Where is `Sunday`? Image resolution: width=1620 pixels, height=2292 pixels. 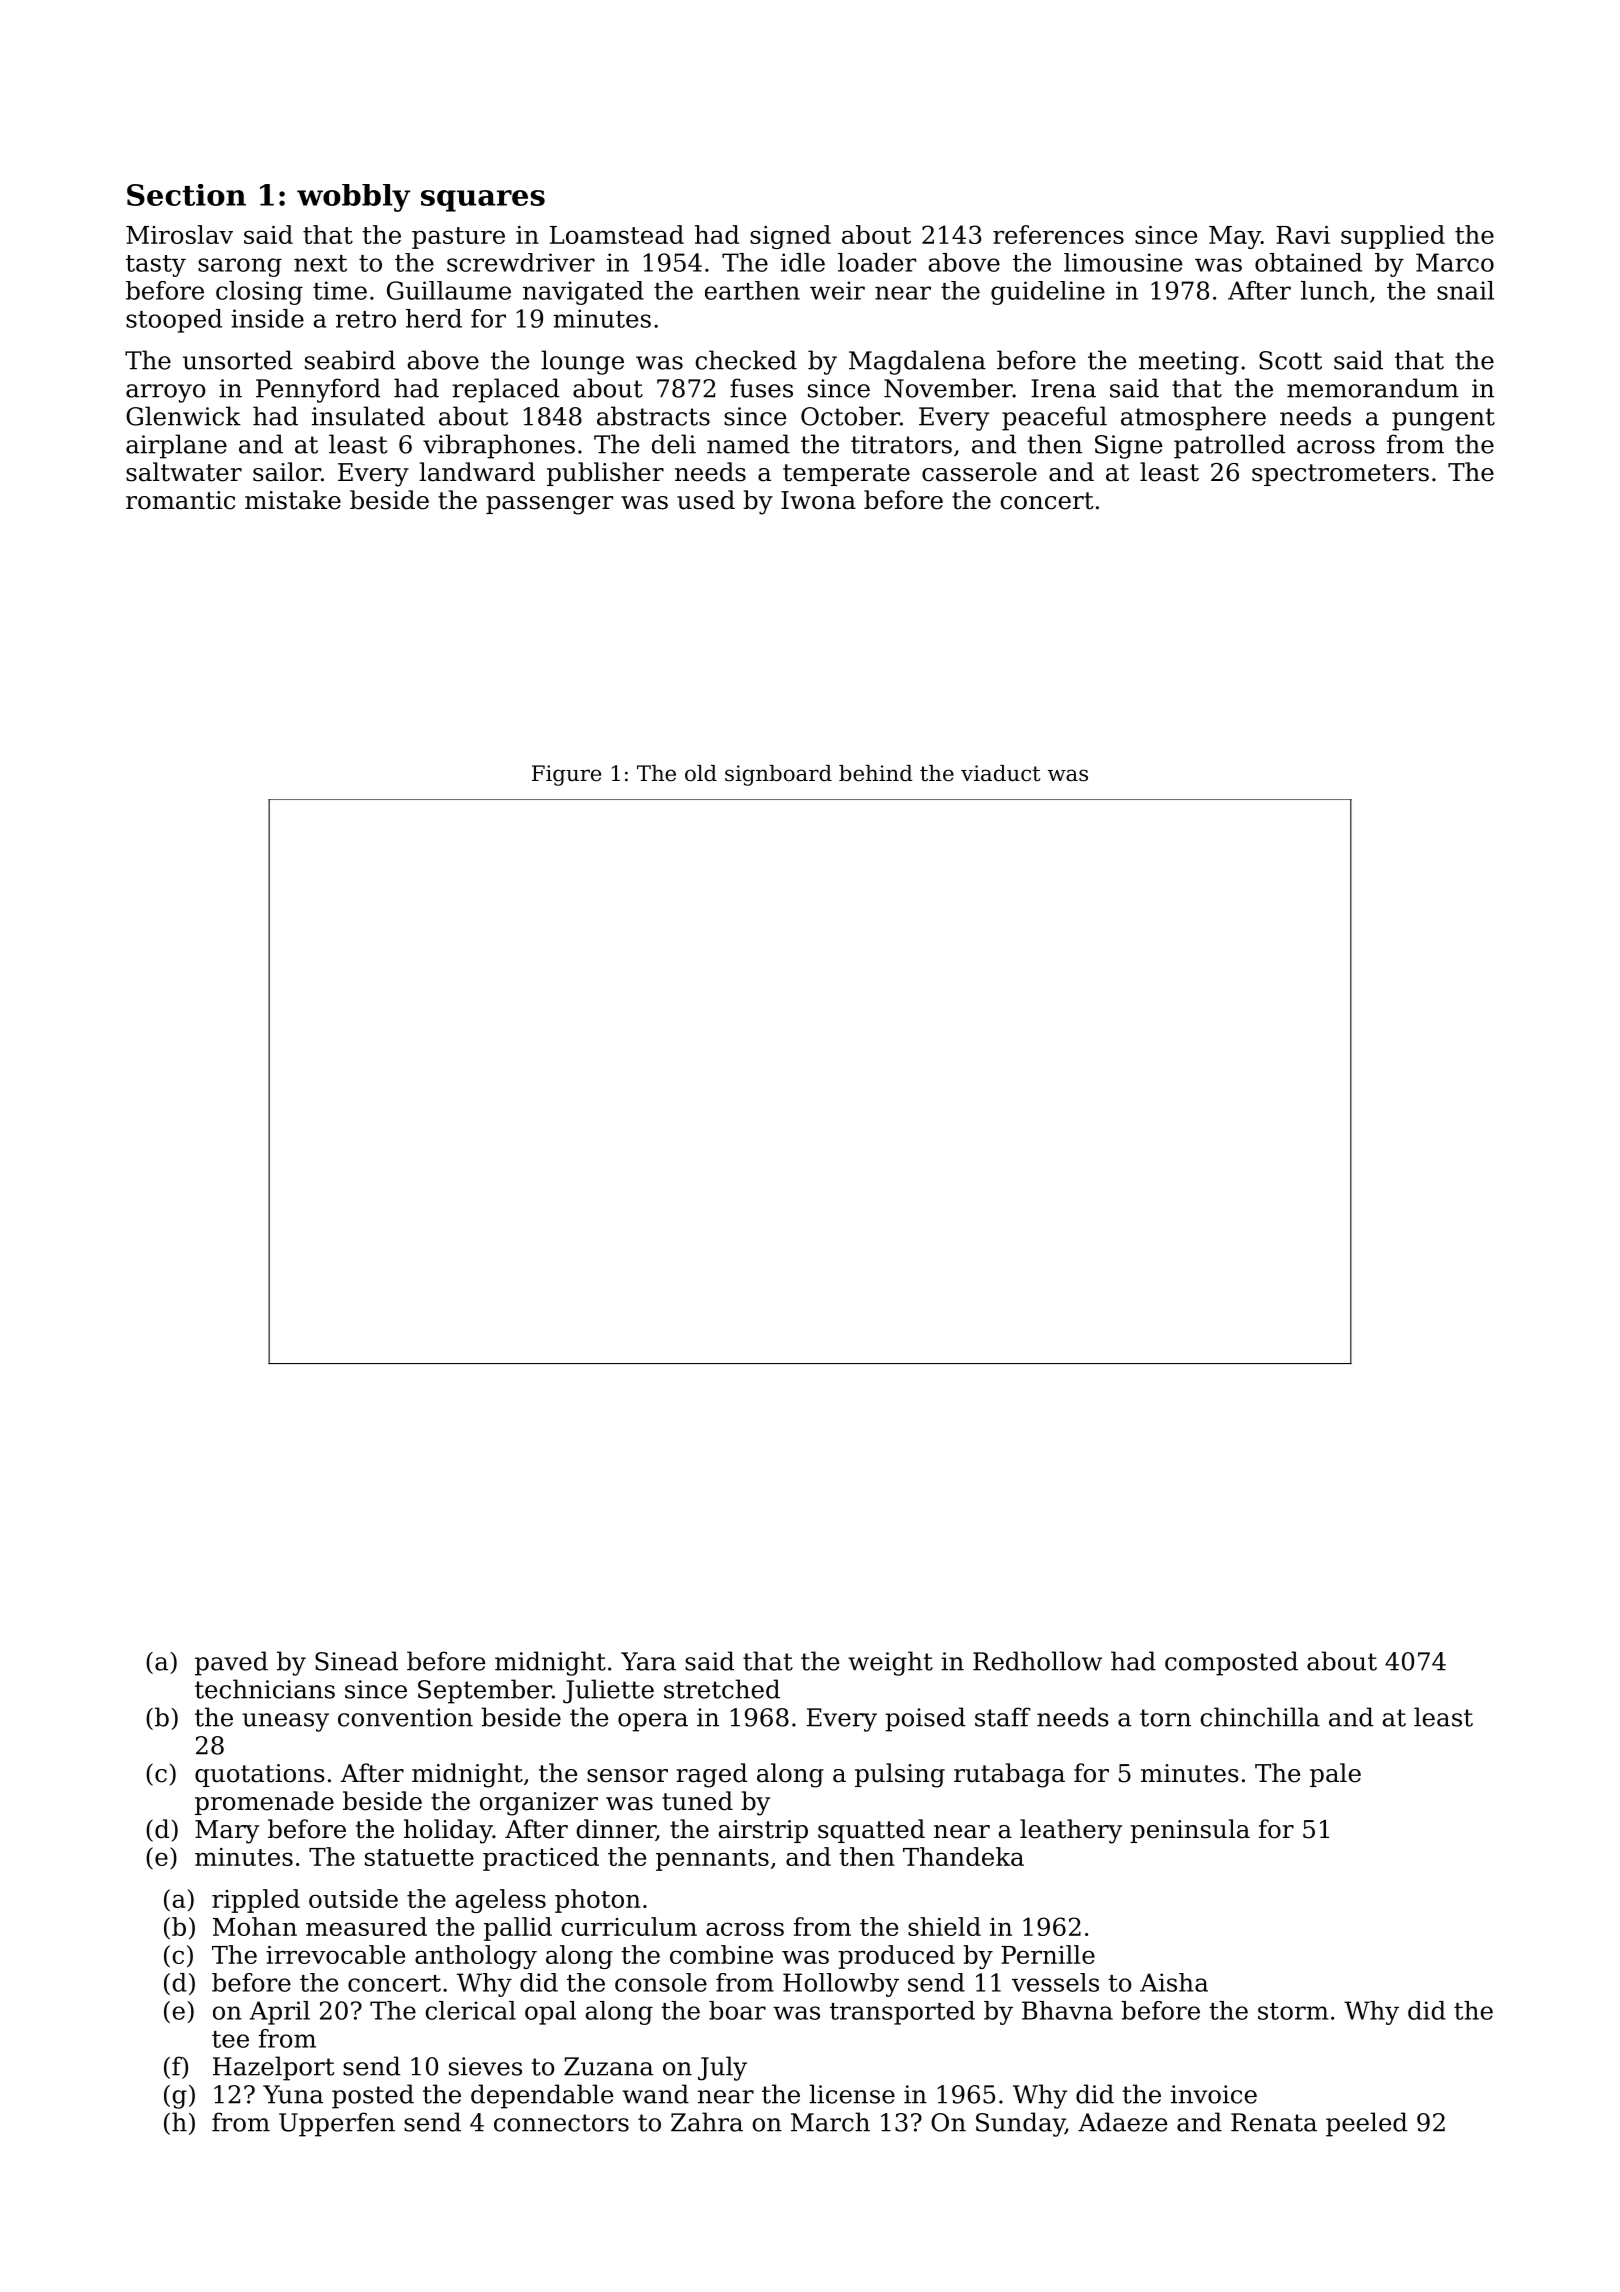
Sunday is located at coordinates (1020, 2124).
